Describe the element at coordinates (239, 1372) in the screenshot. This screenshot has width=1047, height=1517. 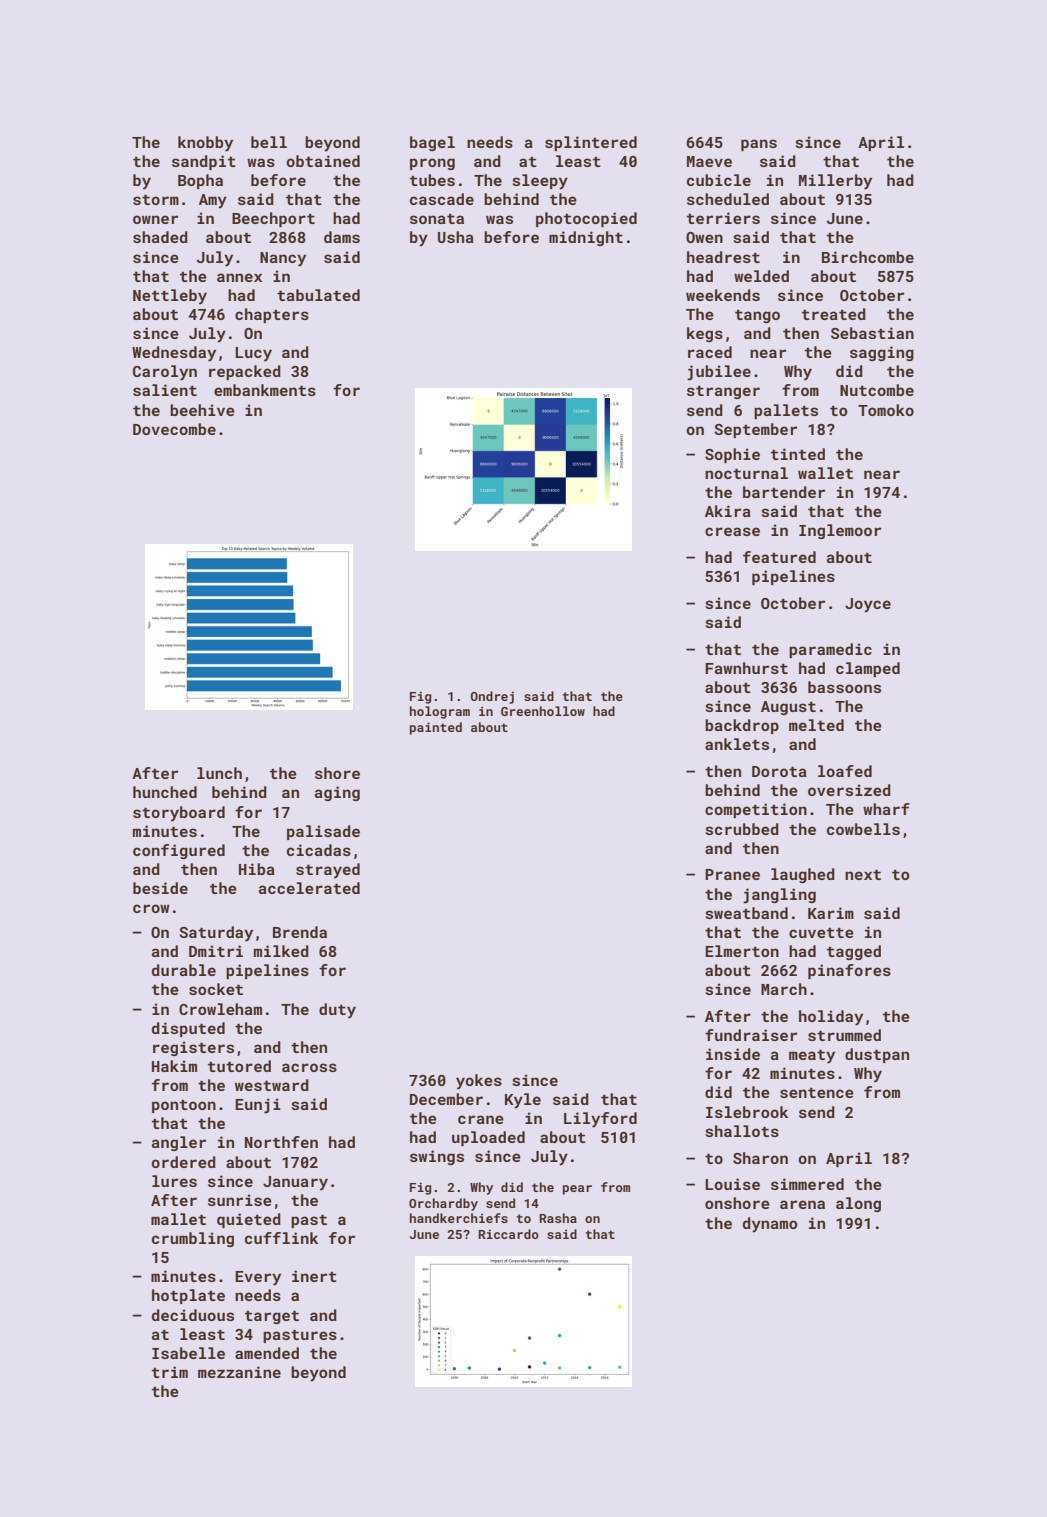
I see `mezzanine` at that location.
